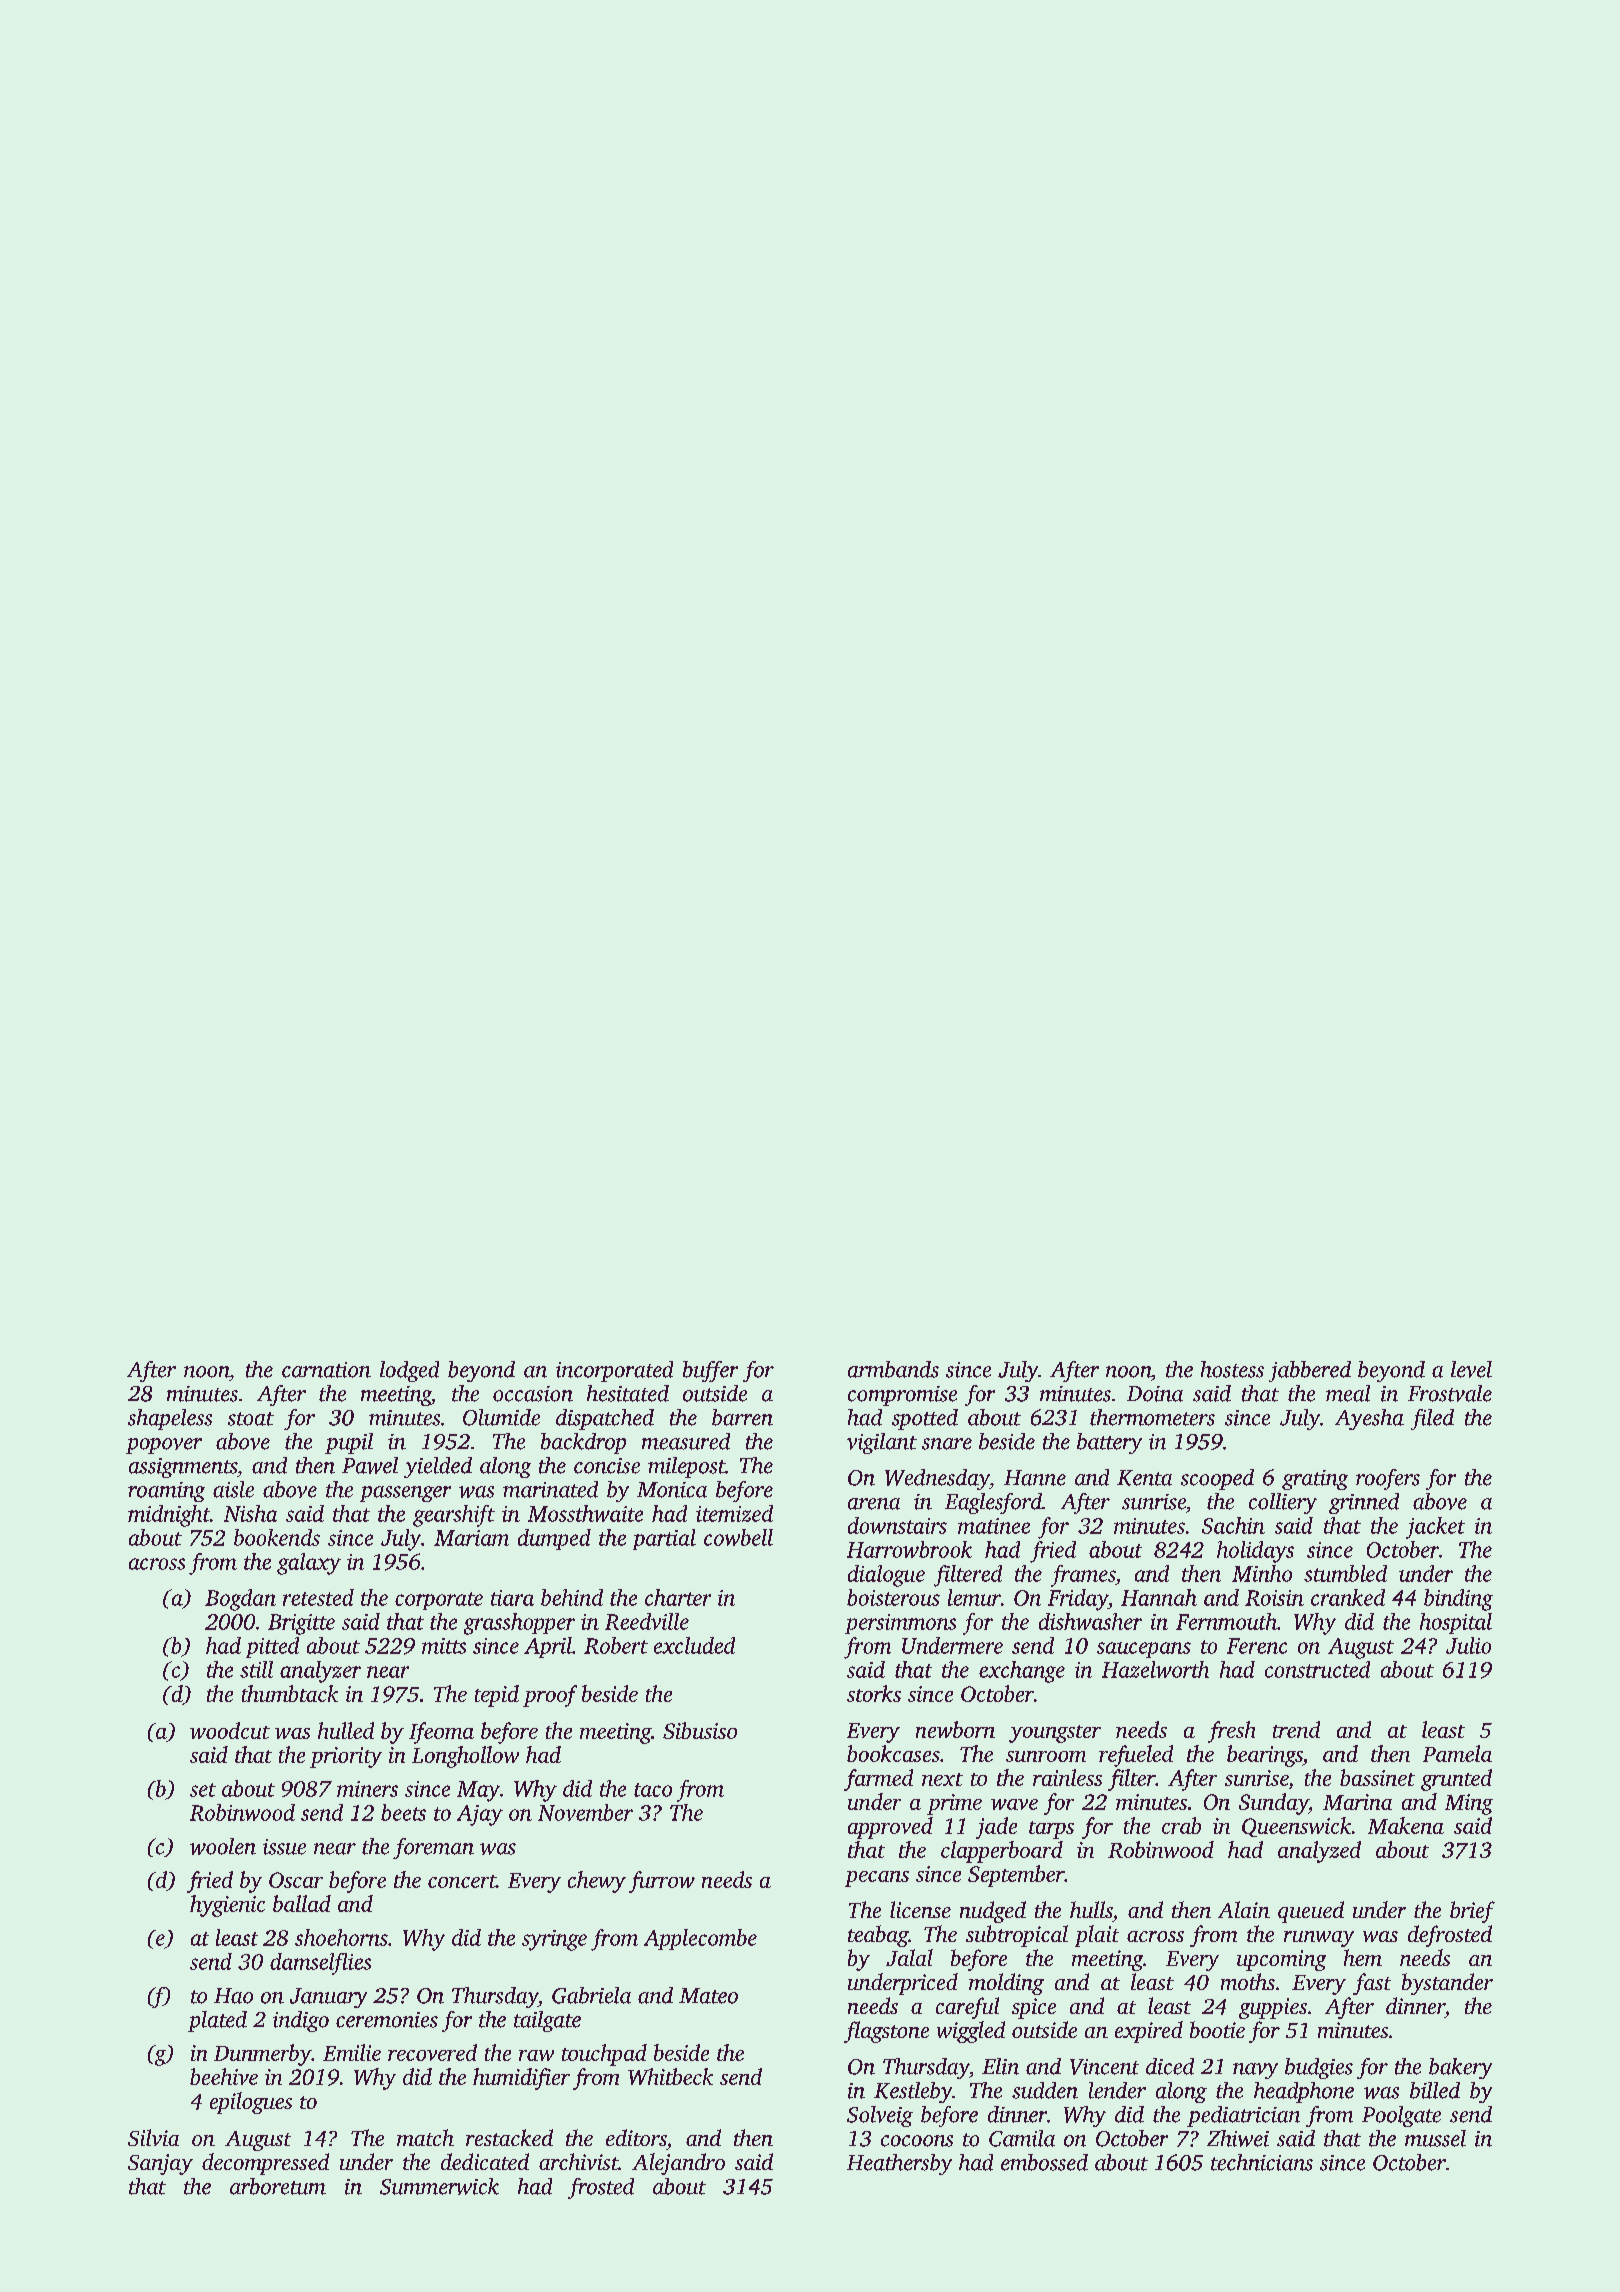 The height and width of the document is (2292, 1620). Describe the element at coordinates (877, 1879) in the document. I see `pecans` at that location.
